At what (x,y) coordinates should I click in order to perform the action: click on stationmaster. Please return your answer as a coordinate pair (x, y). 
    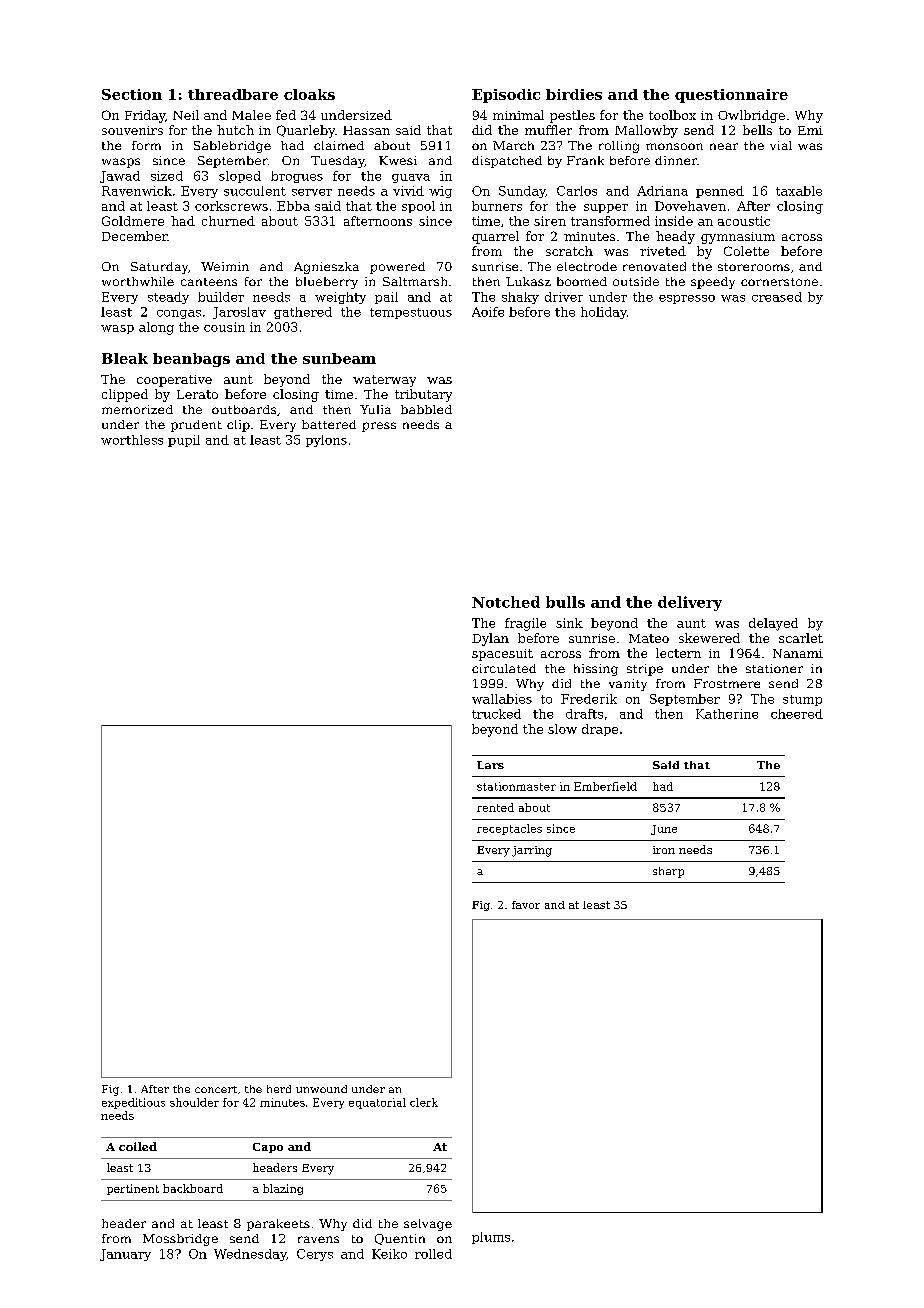
    Looking at the image, I should click on (516, 786).
